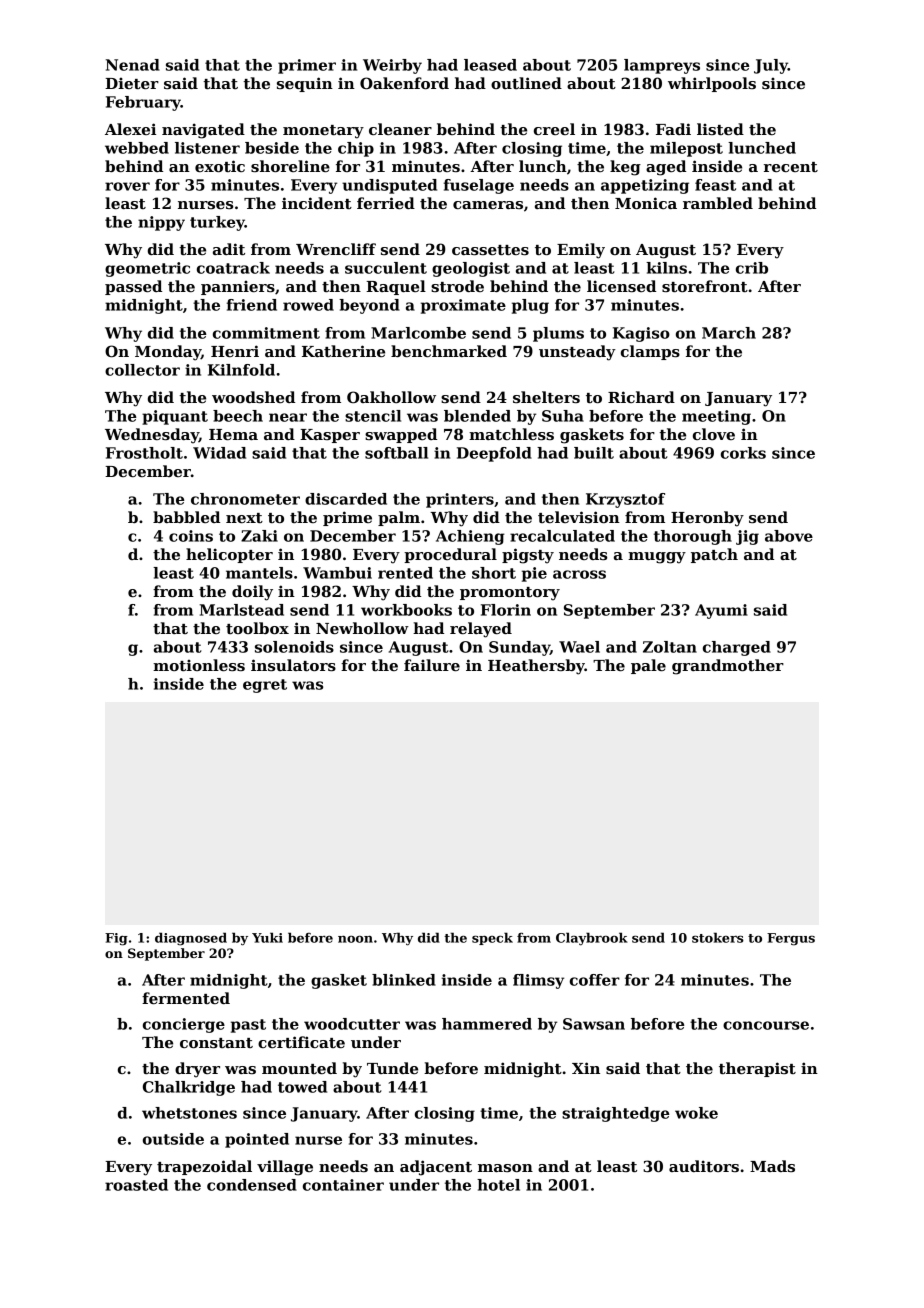 This image has height=1308, width=924. I want to click on woke, so click(696, 1113).
